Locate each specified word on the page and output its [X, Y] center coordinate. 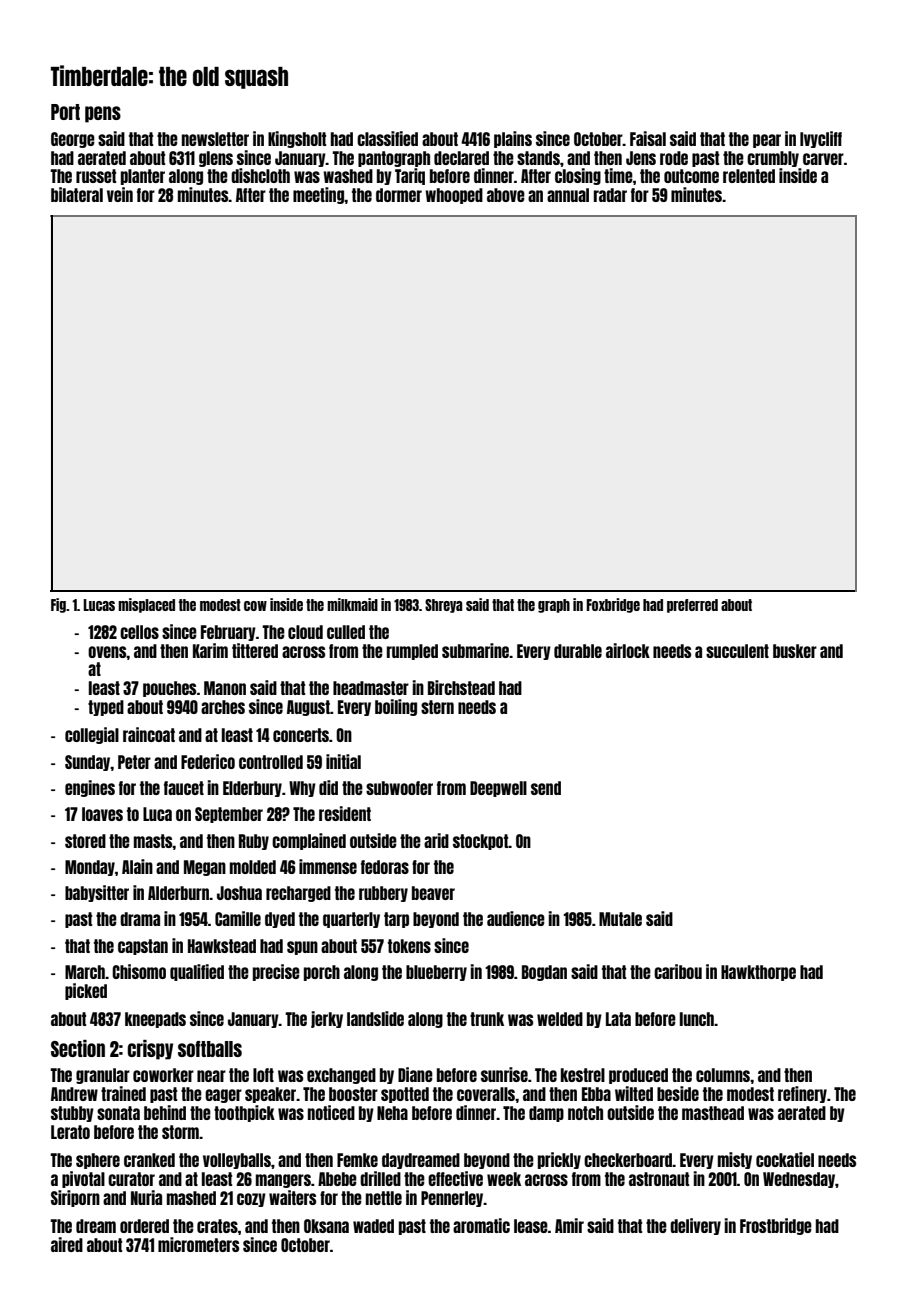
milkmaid [352, 604]
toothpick [244, 1113]
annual [568, 195]
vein [120, 194]
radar [610, 195]
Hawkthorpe [758, 973]
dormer [399, 195]
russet [96, 176]
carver [823, 159]
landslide [375, 1018]
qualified [197, 972]
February [228, 633]
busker [795, 651]
